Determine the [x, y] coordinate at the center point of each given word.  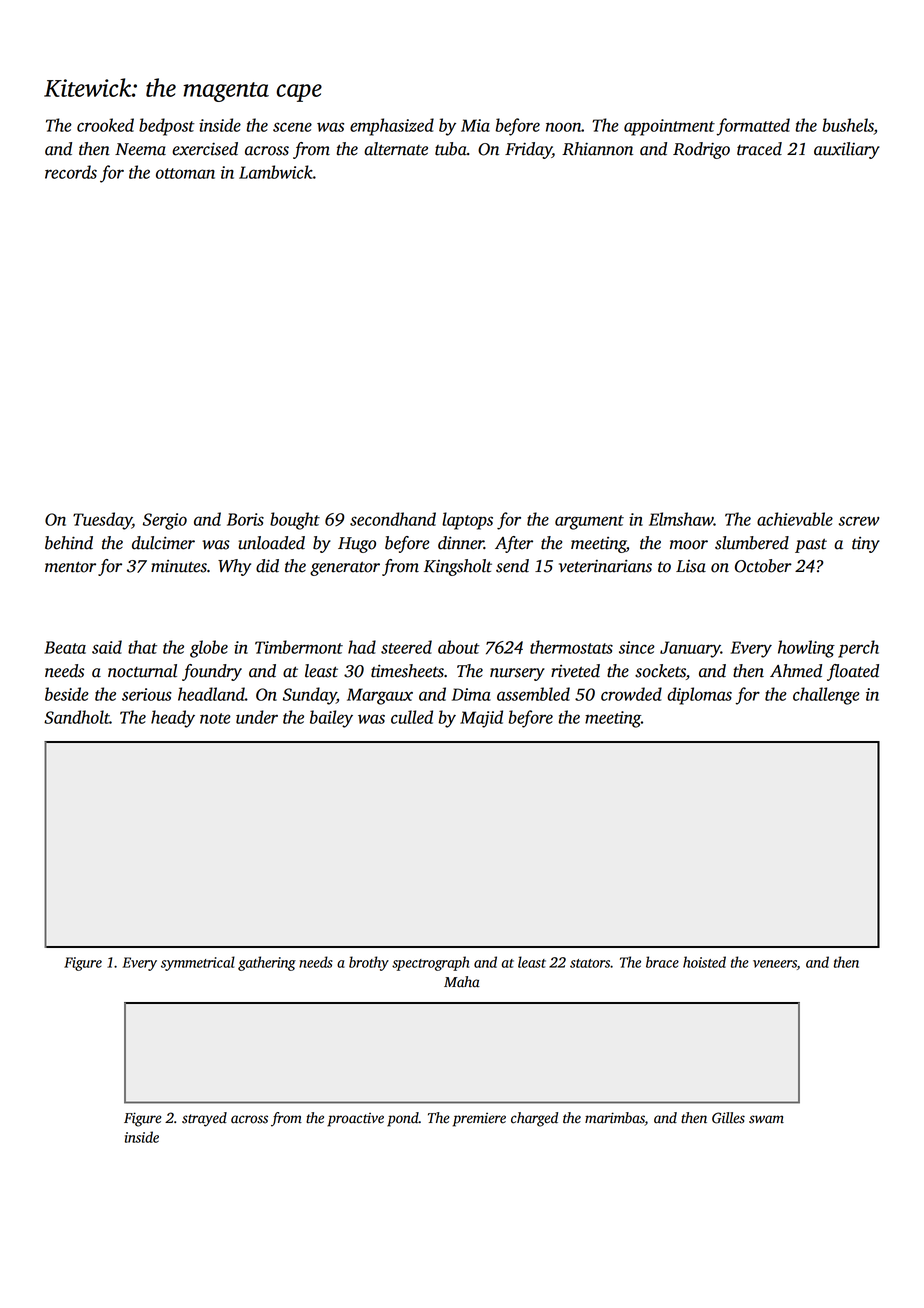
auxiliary [847, 150]
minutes [179, 566]
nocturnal [142, 671]
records [71, 172]
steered [406, 647]
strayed [204, 1119]
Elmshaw [681, 519]
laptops [467, 521]
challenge [826, 696]
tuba [451, 149]
